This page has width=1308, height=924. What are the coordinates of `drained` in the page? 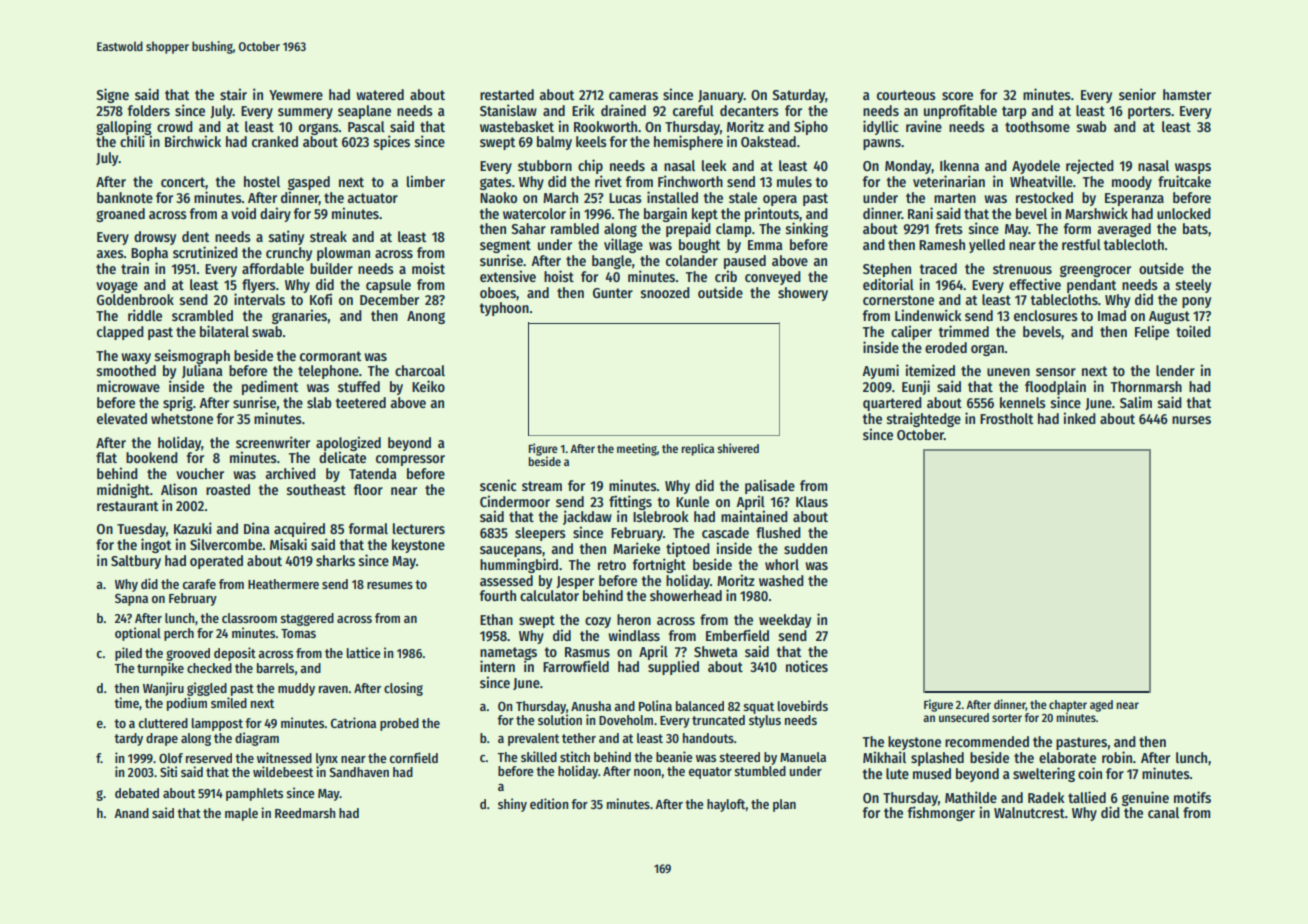 It's located at (623, 110).
